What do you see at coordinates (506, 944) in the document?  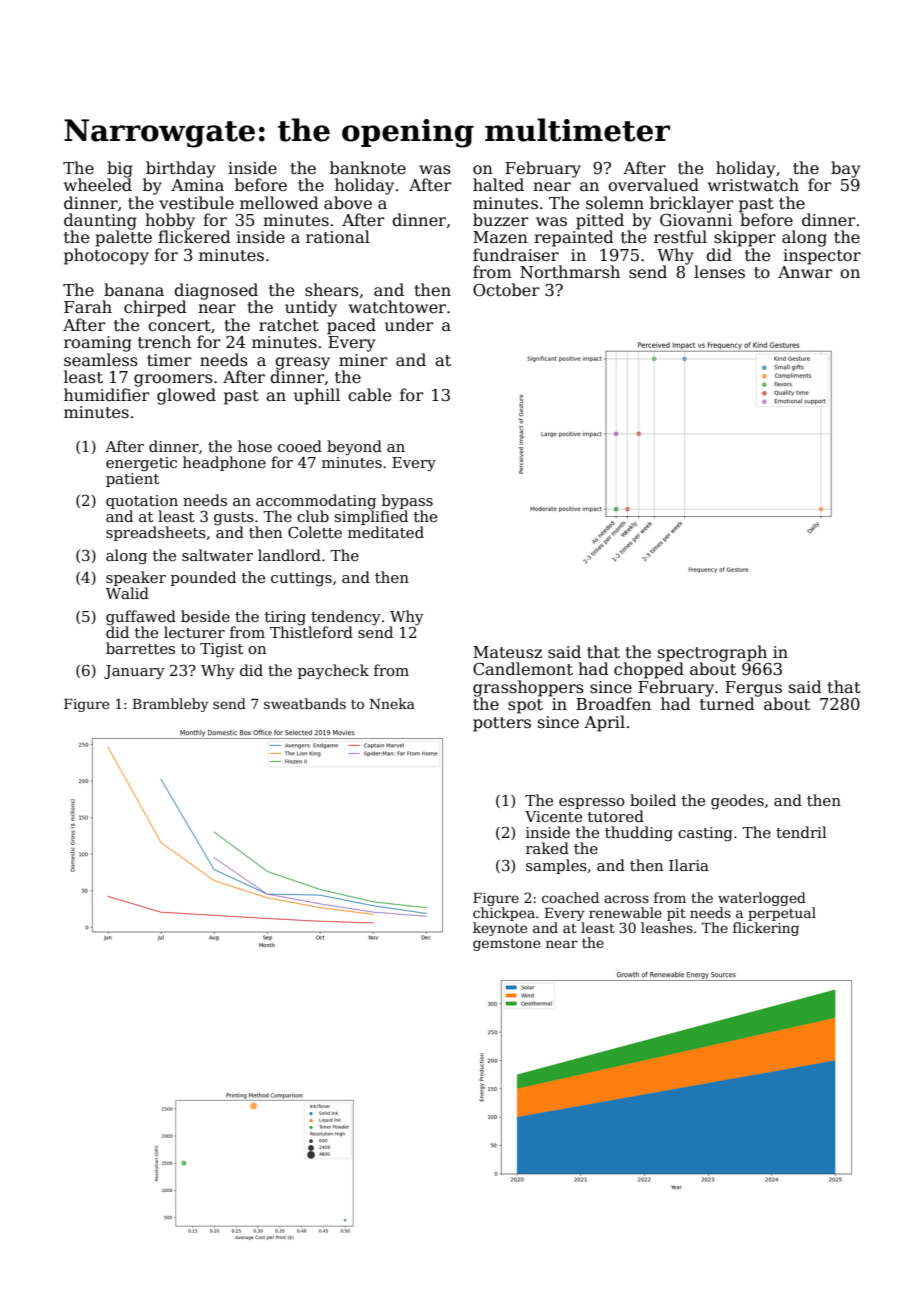 I see `gemstone` at bounding box center [506, 944].
